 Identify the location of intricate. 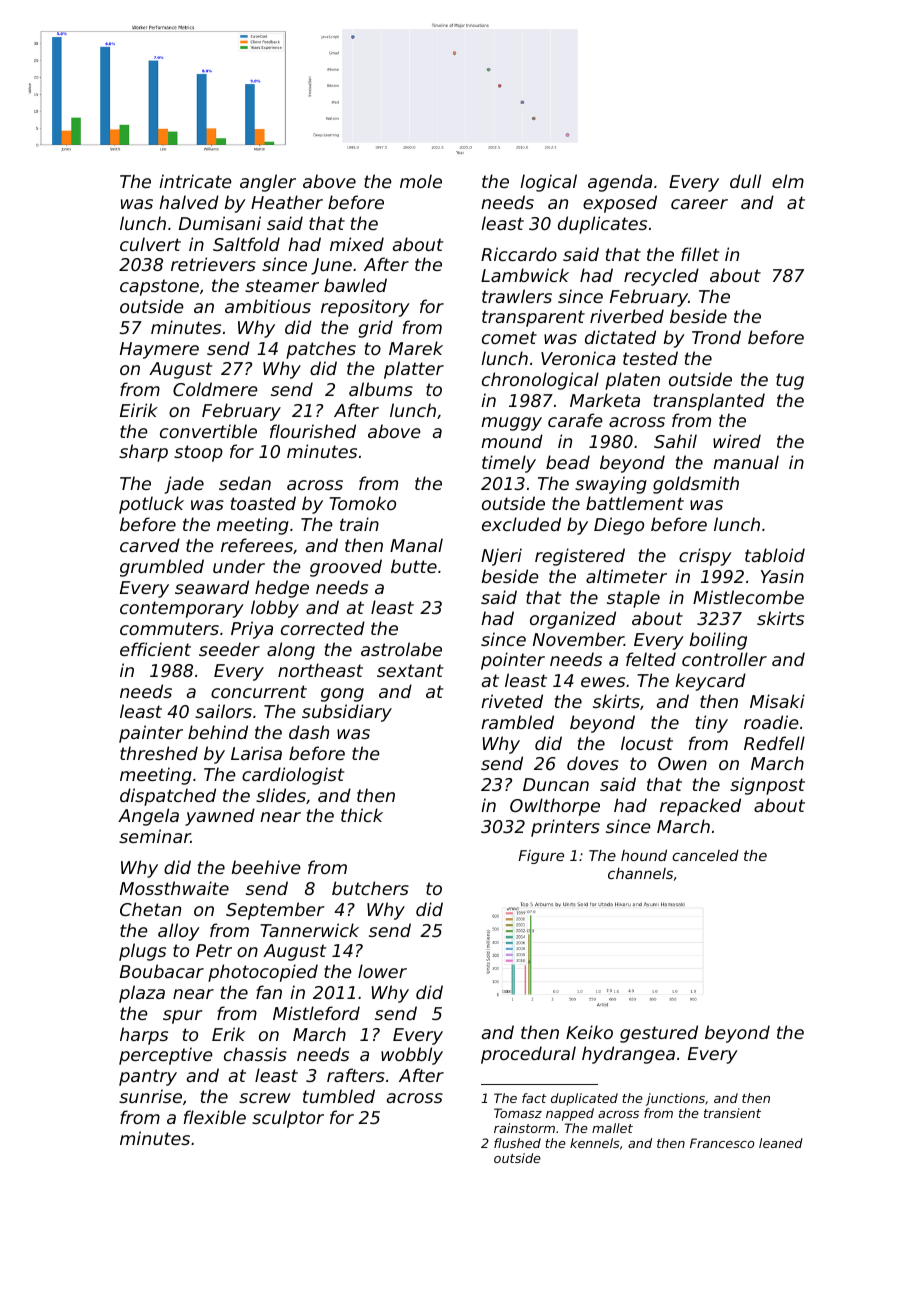
(195, 181).
